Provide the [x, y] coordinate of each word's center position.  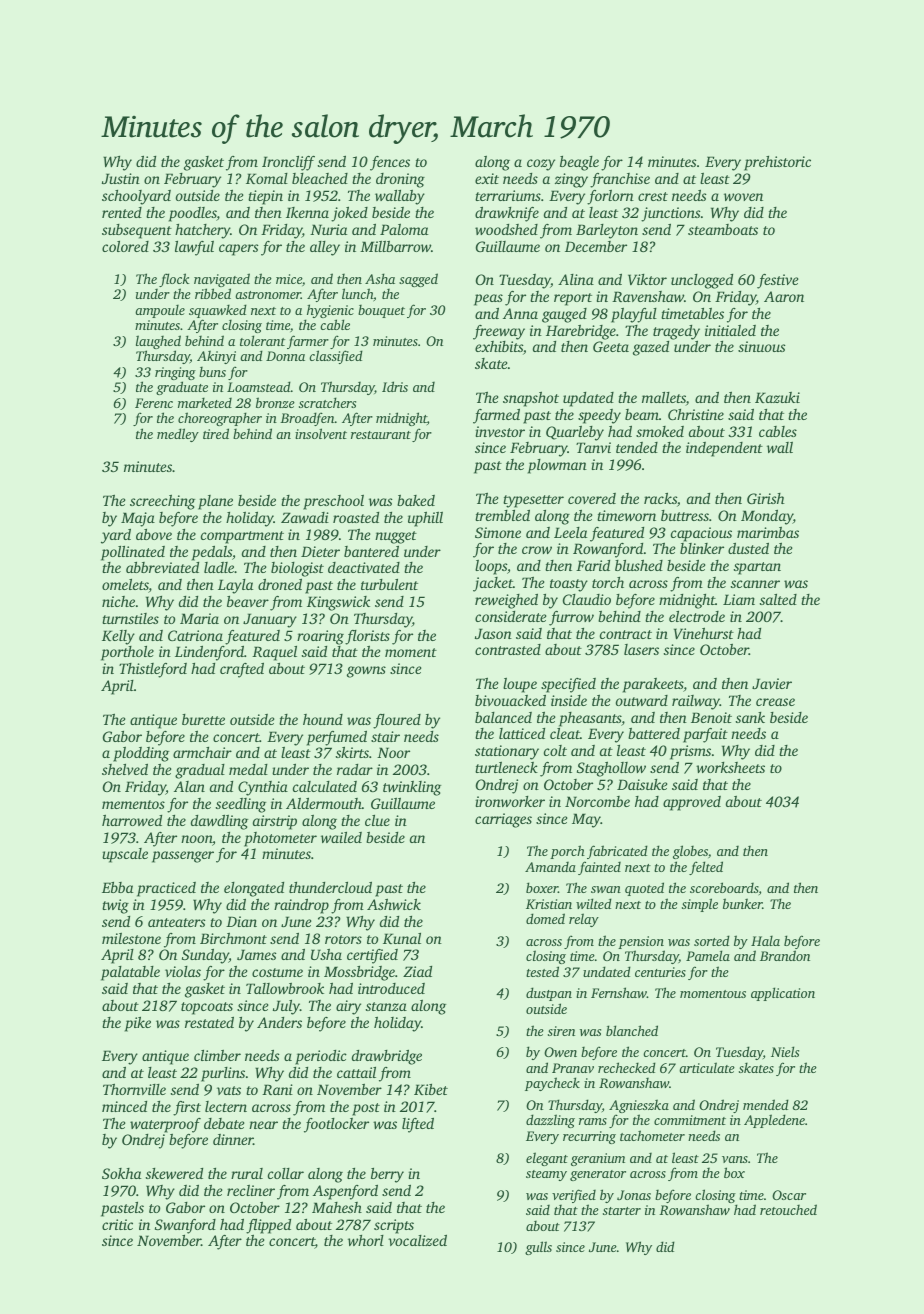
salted [778, 599]
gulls [538, 1248]
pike [138, 1024]
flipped [268, 1227]
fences [390, 163]
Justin [121, 178]
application [783, 994]
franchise [620, 180]
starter [622, 1211]
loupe [520, 685]
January [270, 620]
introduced [391, 988]
